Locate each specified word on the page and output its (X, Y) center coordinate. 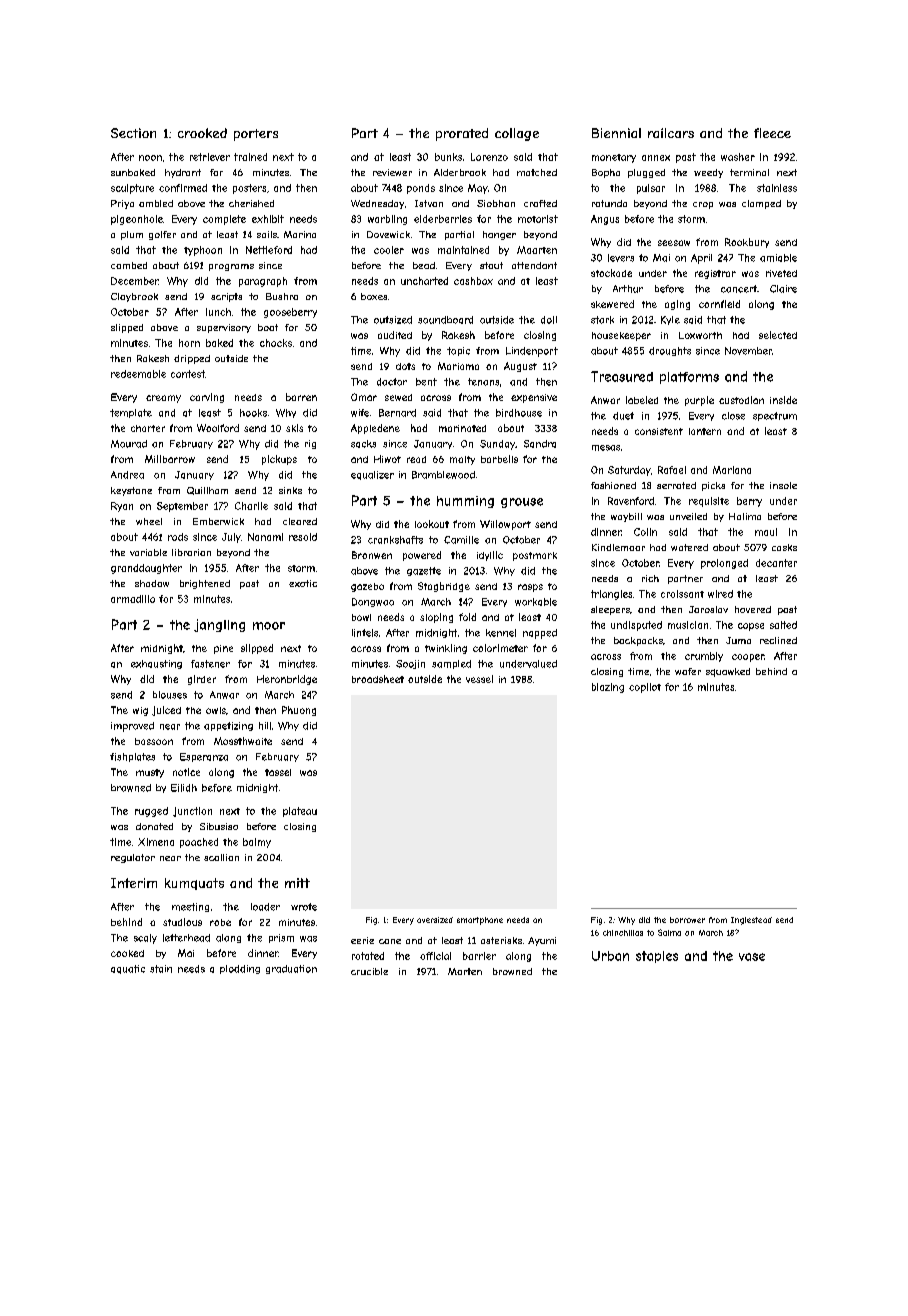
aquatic (128, 969)
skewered (612, 304)
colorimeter (500, 648)
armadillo (133, 599)
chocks (276, 343)
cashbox (473, 281)
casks (784, 547)
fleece (772, 133)
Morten (465, 971)
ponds (421, 189)
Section (133, 133)
